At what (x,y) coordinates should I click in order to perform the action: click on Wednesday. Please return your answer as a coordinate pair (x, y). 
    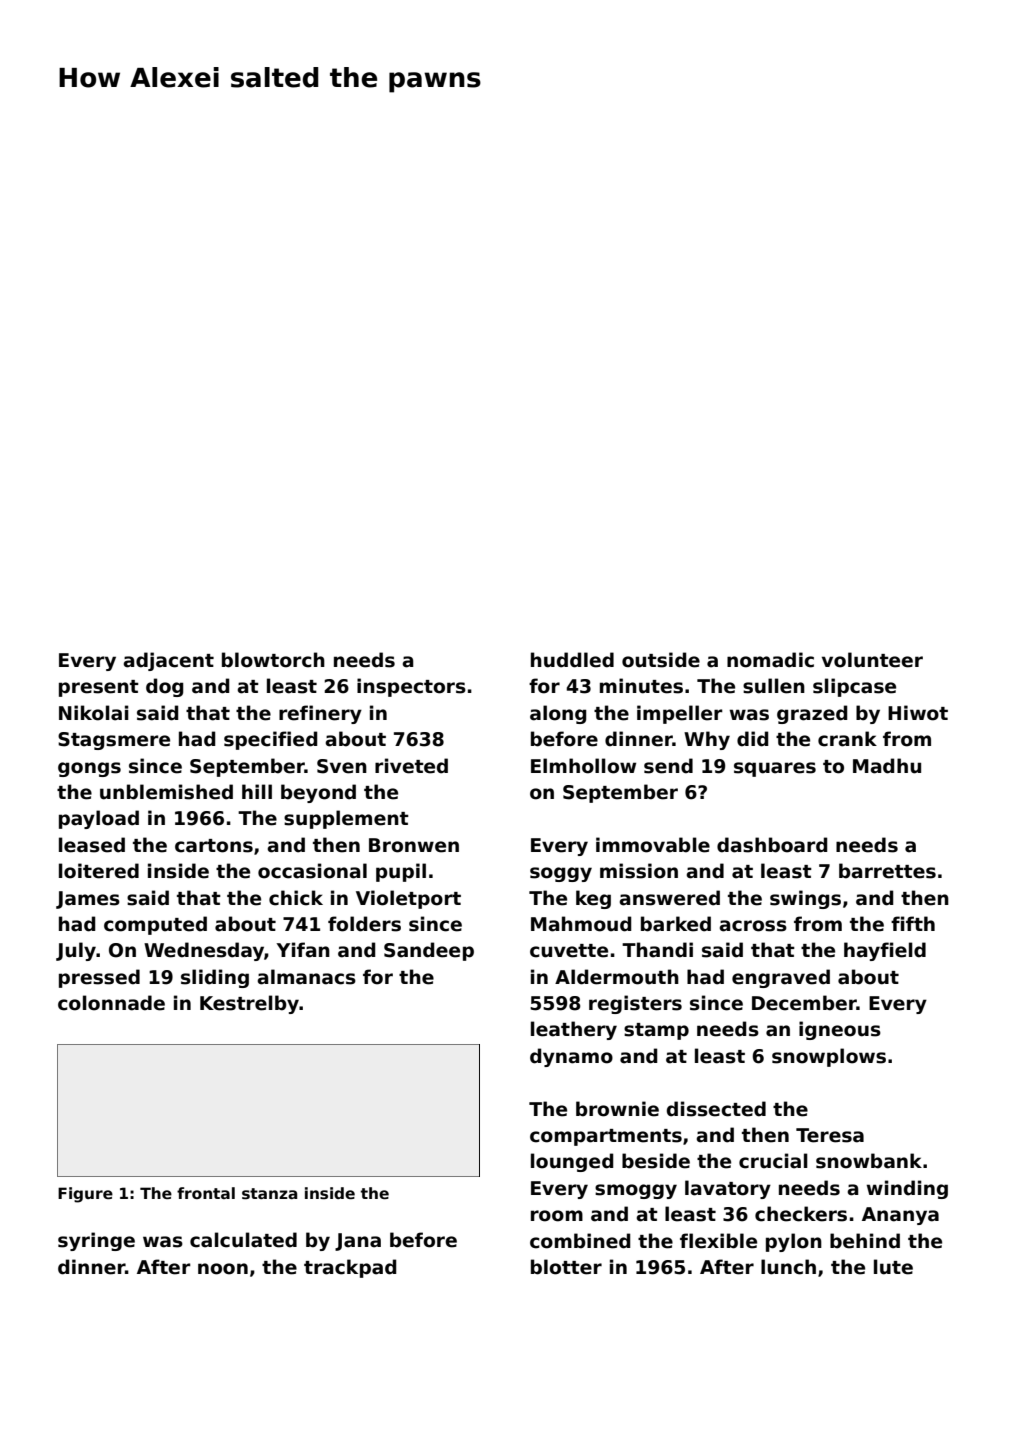
    Looking at the image, I should click on (204, 951).
